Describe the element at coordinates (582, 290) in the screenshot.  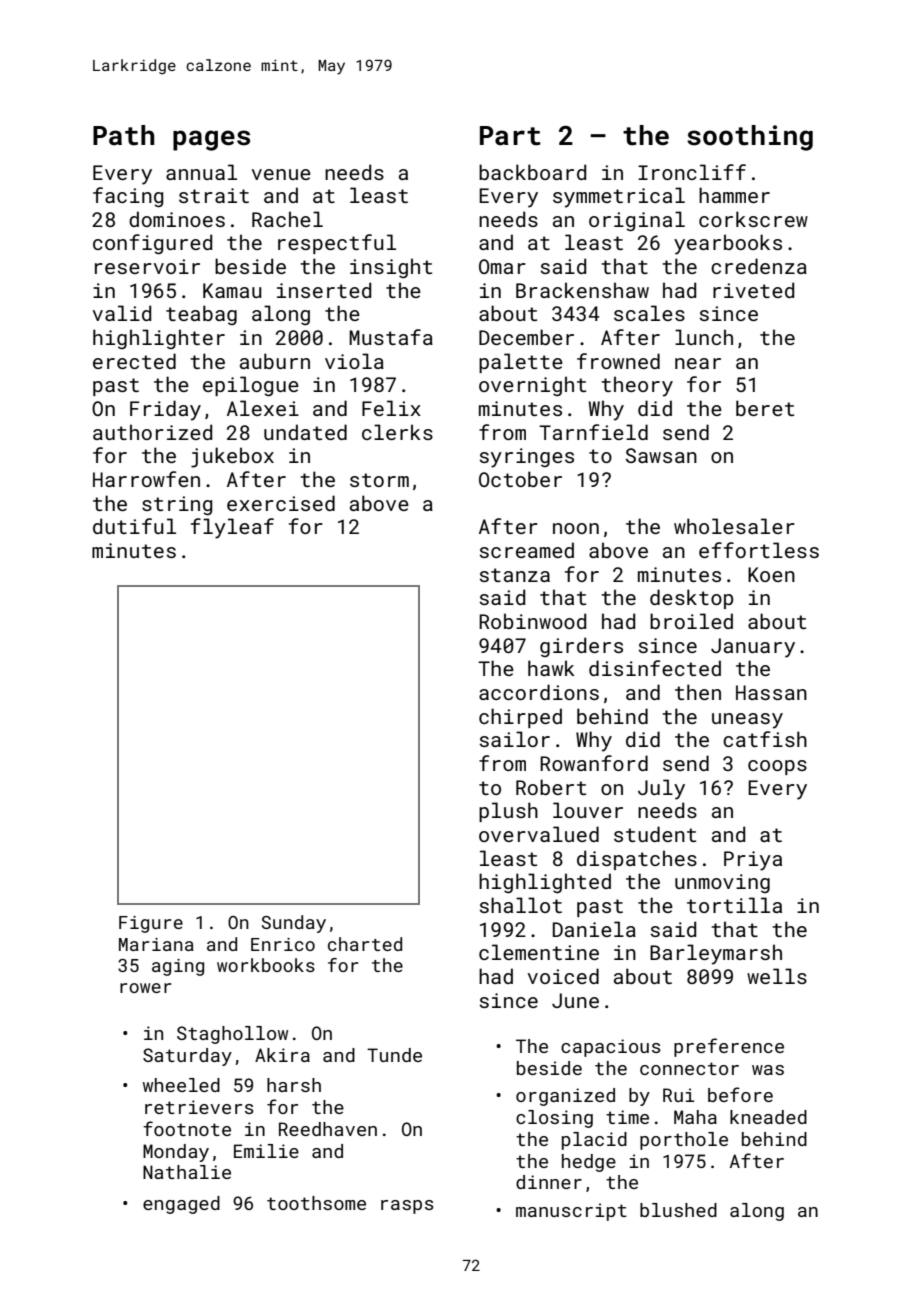
I see `Brackenshaw` at that location.
